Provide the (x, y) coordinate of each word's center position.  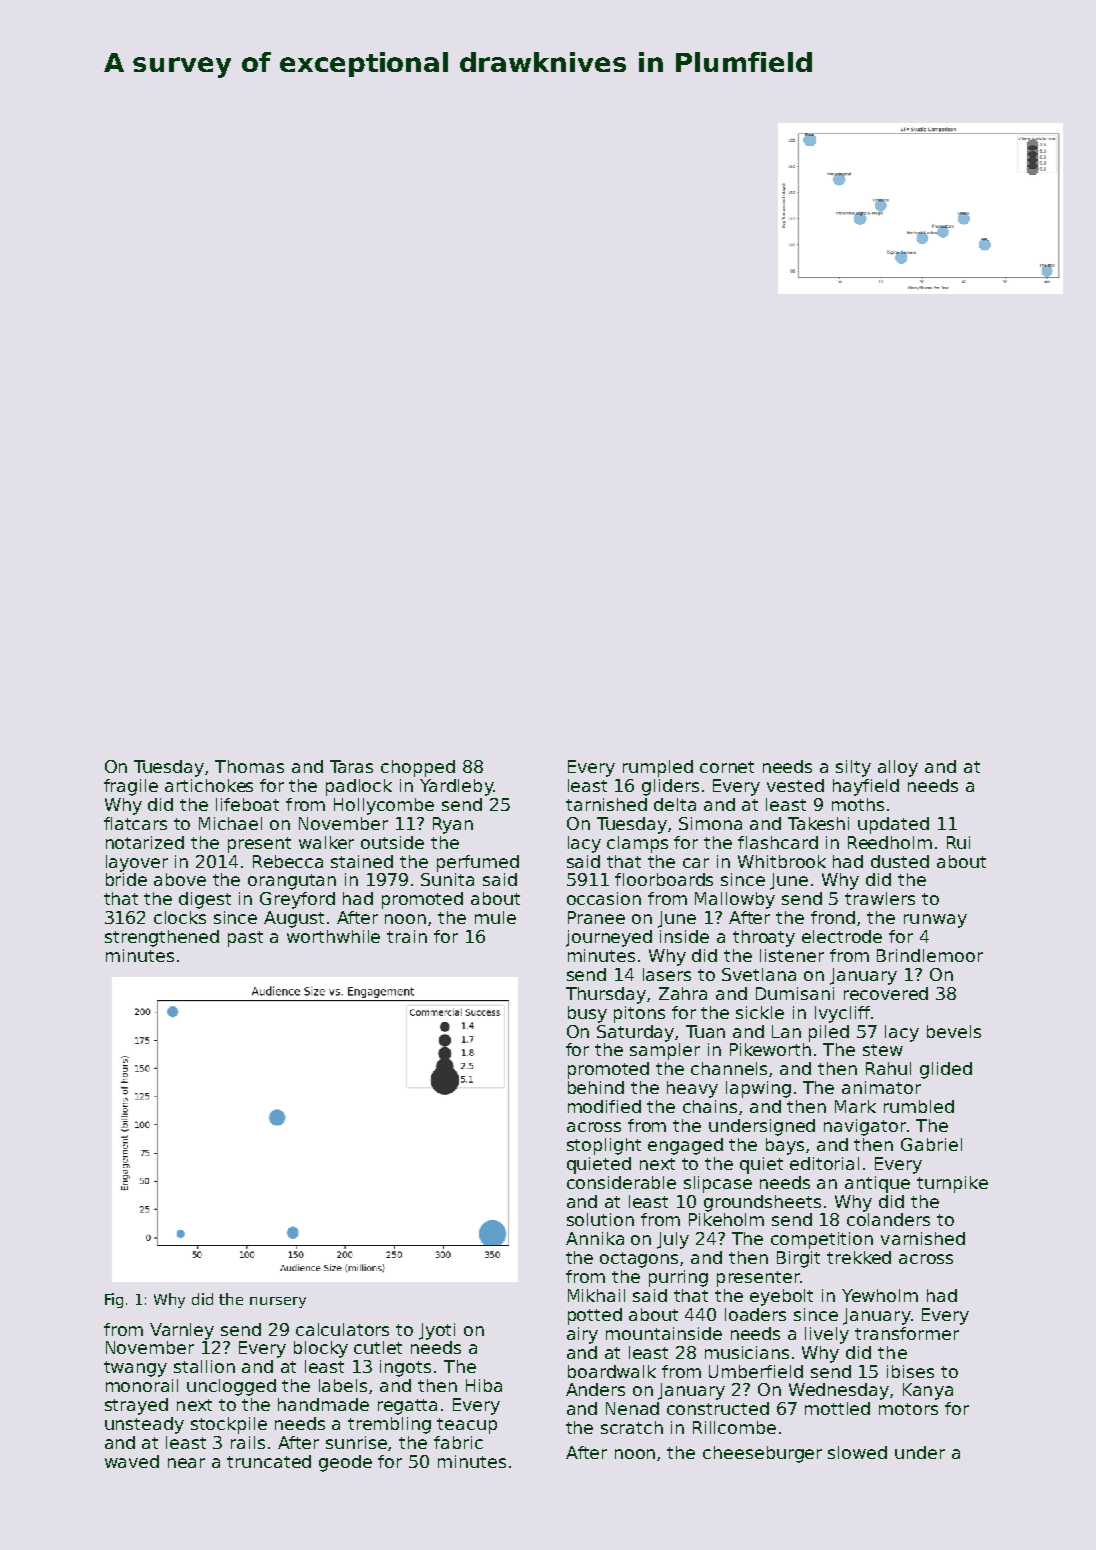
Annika (595, 1238)
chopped (418, 768)
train (407, 936)
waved (132, 1461)
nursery (278, 1302)
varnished (923, 1238)
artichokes (209, 785)
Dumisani (795, 993)
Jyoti (437, 1331)
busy (587, 1014)
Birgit (798, 1259)
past (245, 939)
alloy (898, 768)
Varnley (182, 1331)
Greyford (297, 900)
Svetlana (759, 974)
